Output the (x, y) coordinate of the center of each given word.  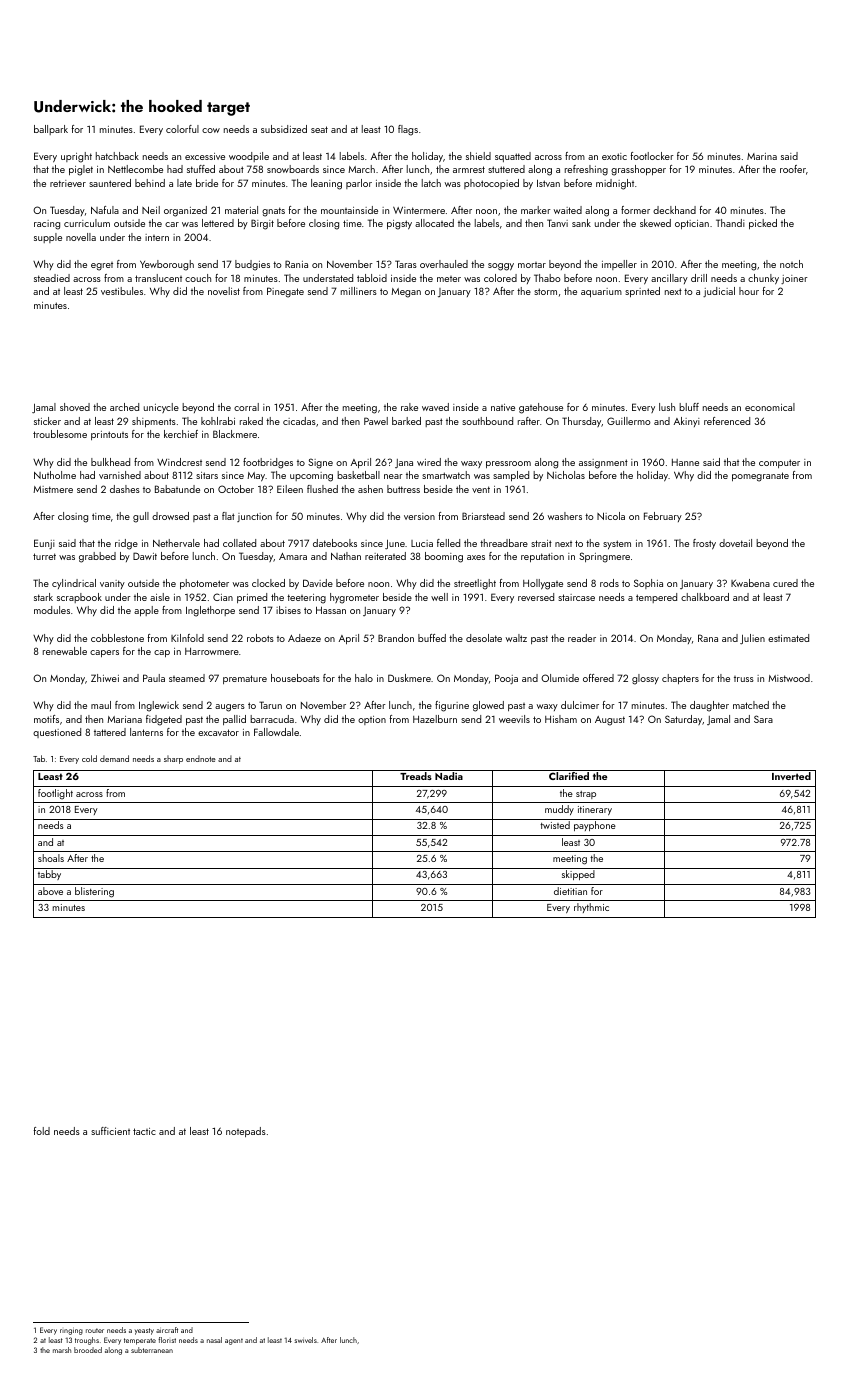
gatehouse (541, 408)
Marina (762, 156)
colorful (182, 129)
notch (791, 264)
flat (228, 516)
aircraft (167, 1330)
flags (408, 130)
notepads (246, 1132)
